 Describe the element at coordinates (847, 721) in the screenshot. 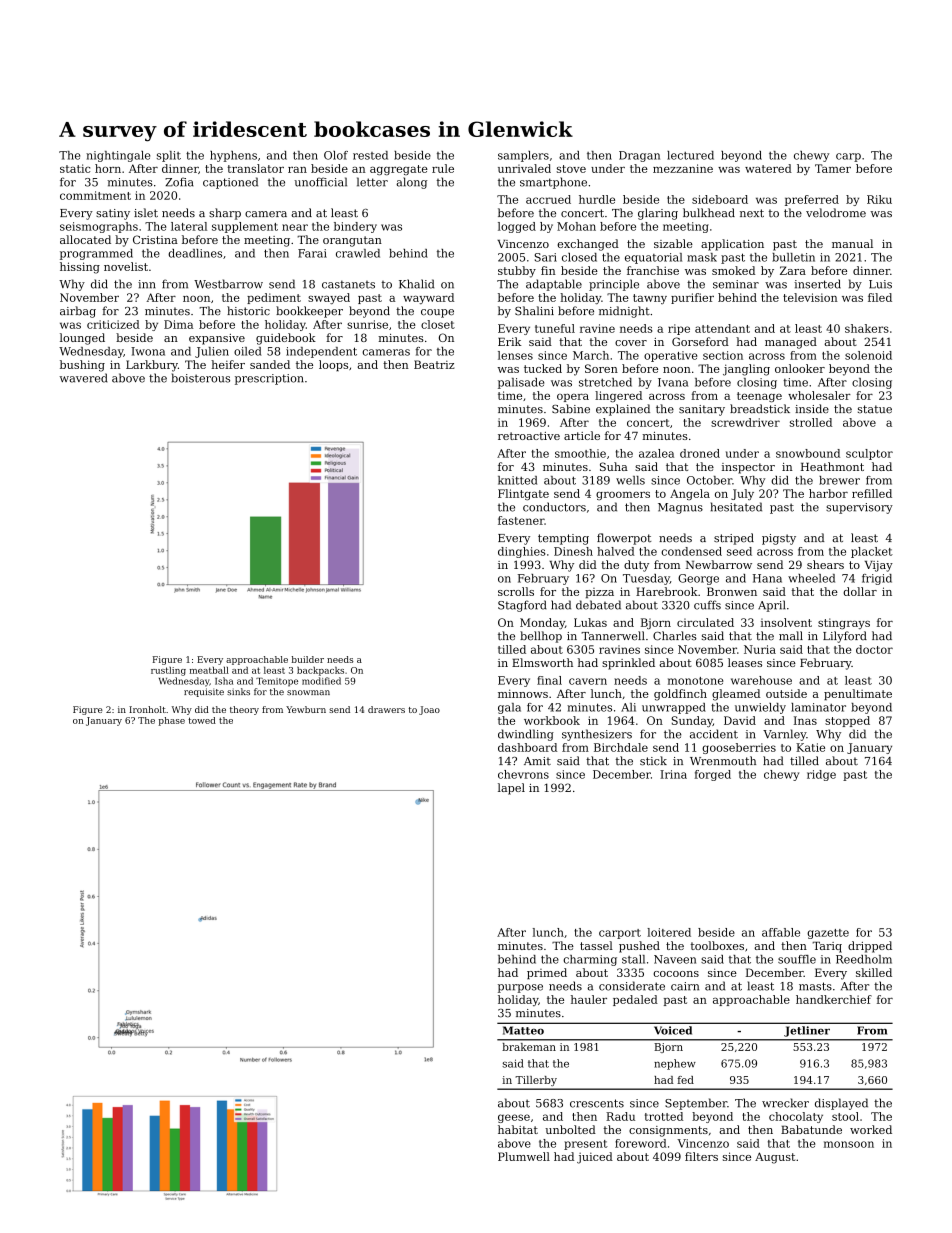

I see `stopped` at that location.
